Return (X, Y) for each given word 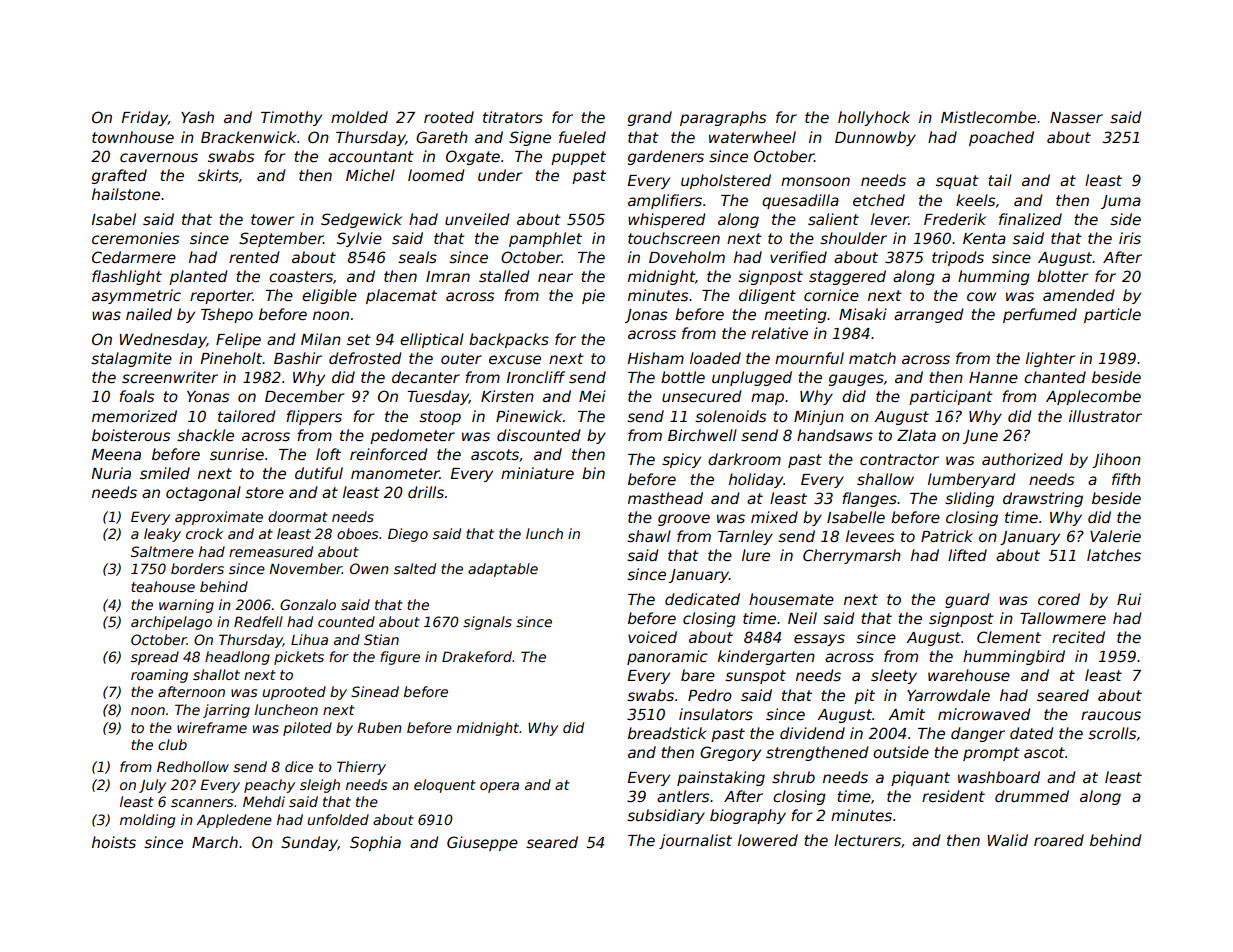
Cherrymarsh (852, 556)
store (264, 492)
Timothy (291, 118)
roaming (159, 676)
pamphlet (545, 239)
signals (487, 623)
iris (1130, 238)
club (172, 744)
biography (748, 816)
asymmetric (136, 296)
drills (426, 492)
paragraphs (723, 118)
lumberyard (971, 480)
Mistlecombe (988, 117)
